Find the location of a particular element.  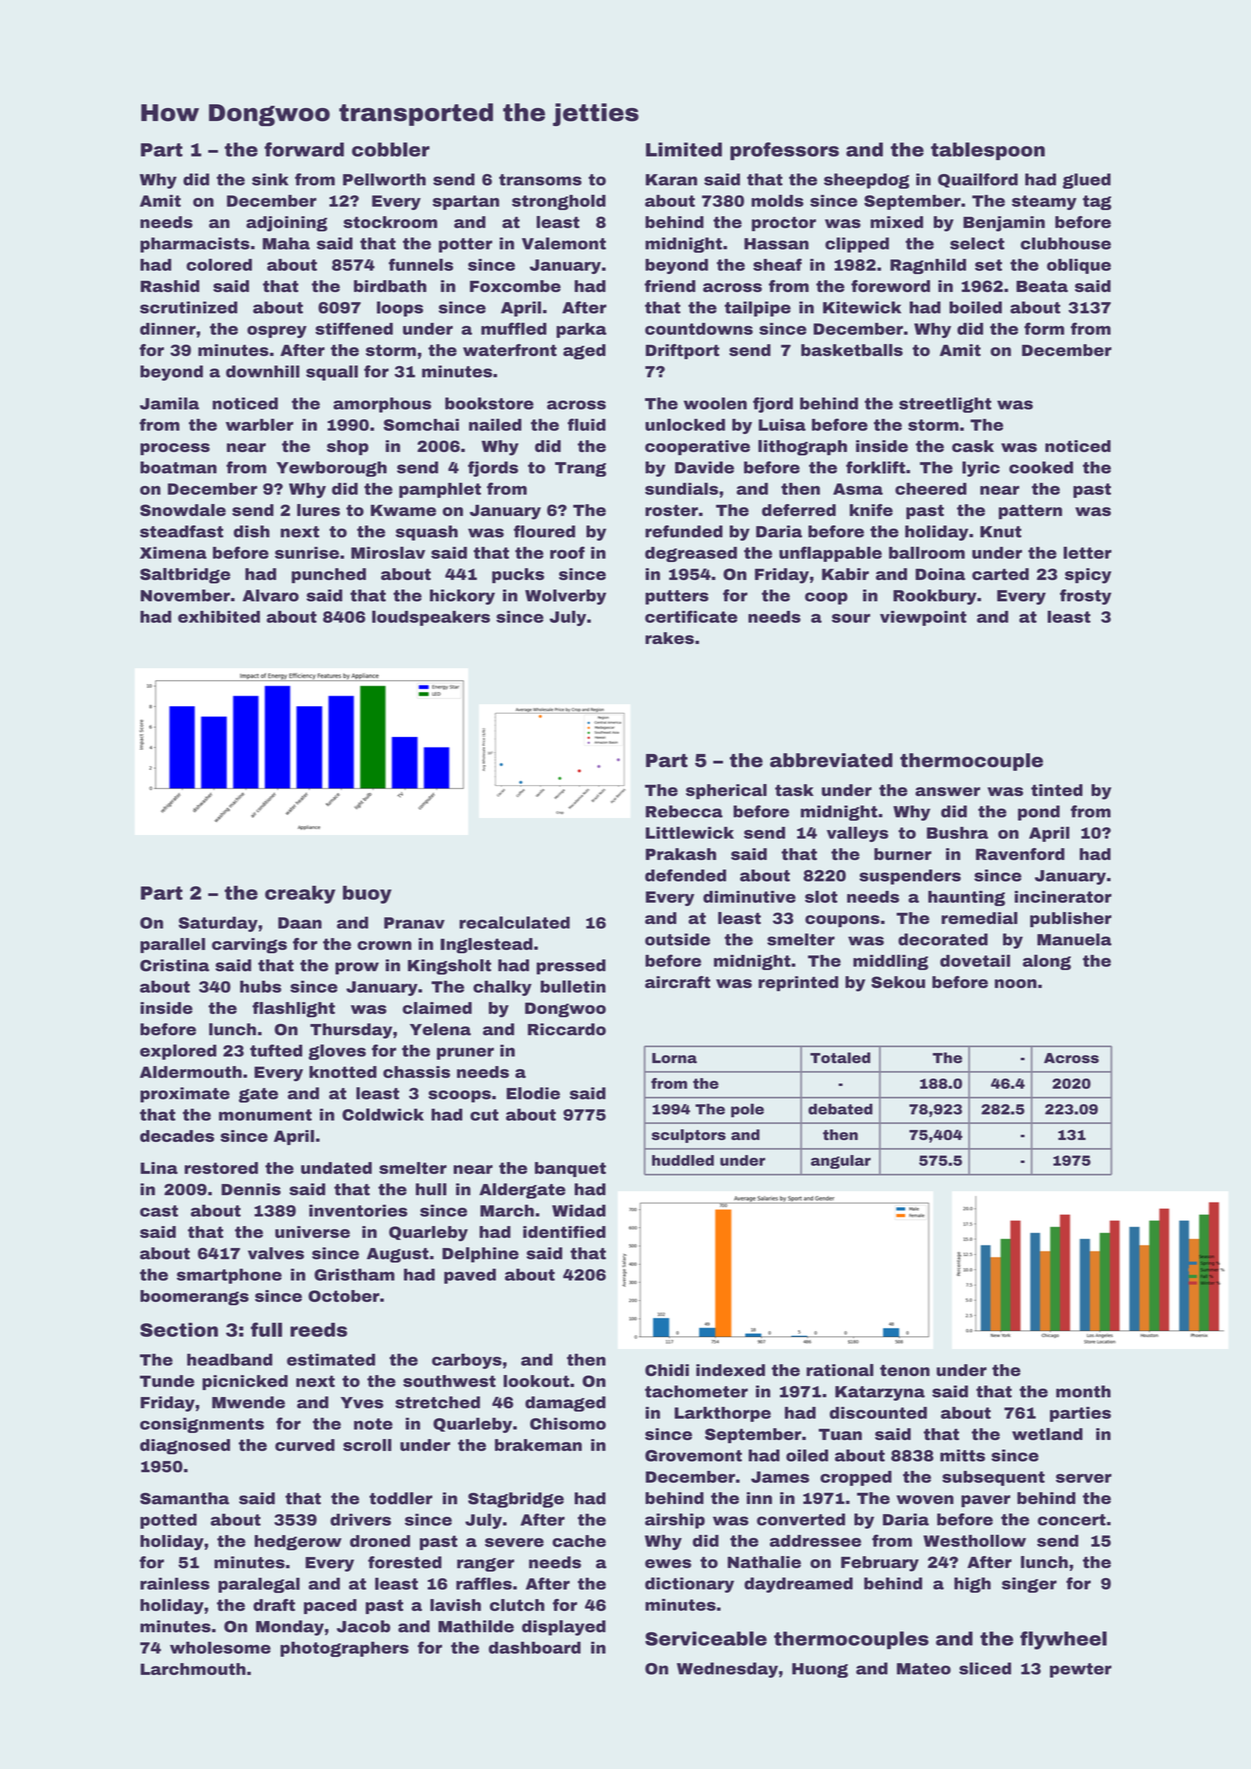

addressee is located at coordinates (815, 1541).
